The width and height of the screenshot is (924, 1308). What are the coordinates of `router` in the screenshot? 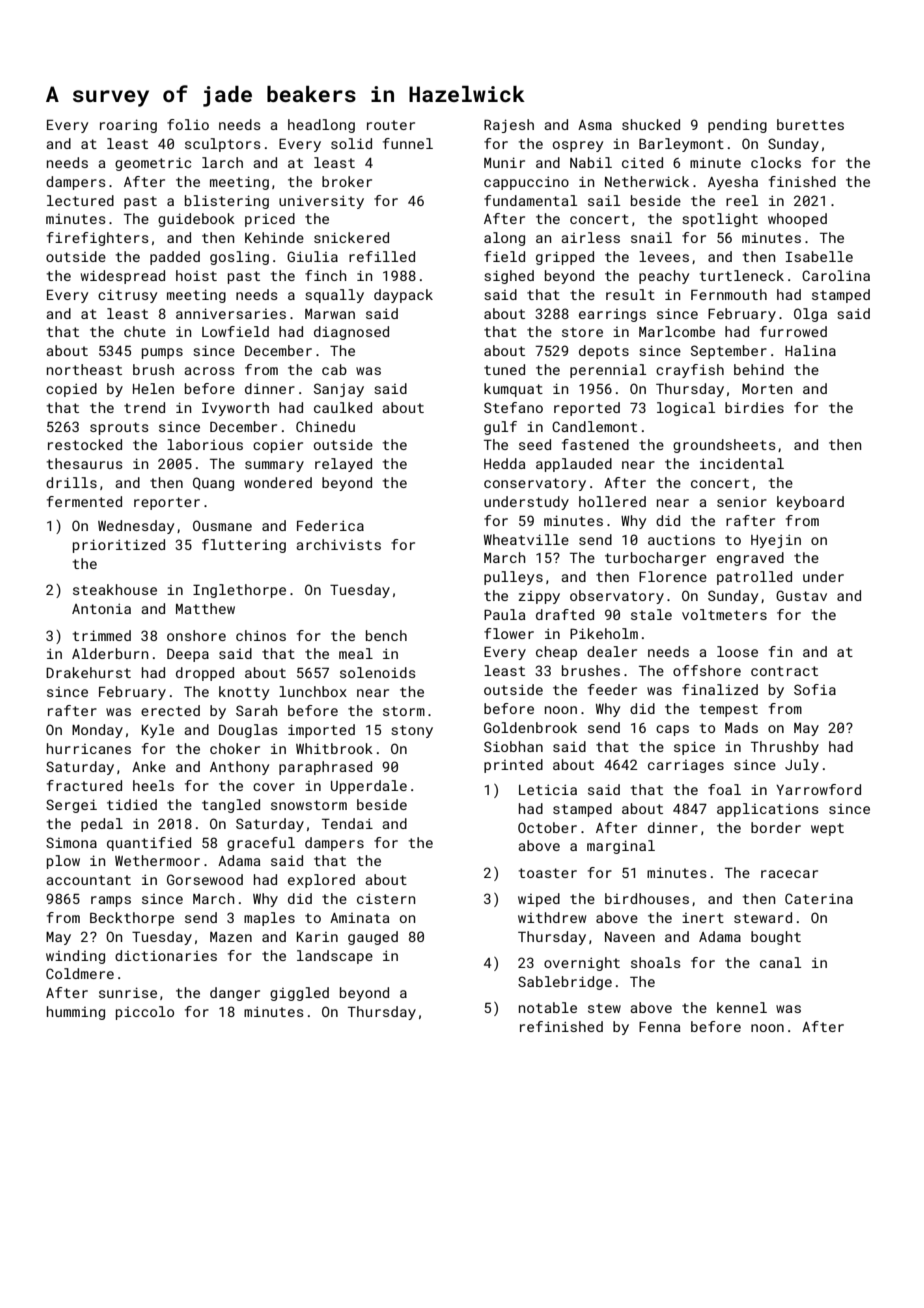 It's located at (391, 125).
